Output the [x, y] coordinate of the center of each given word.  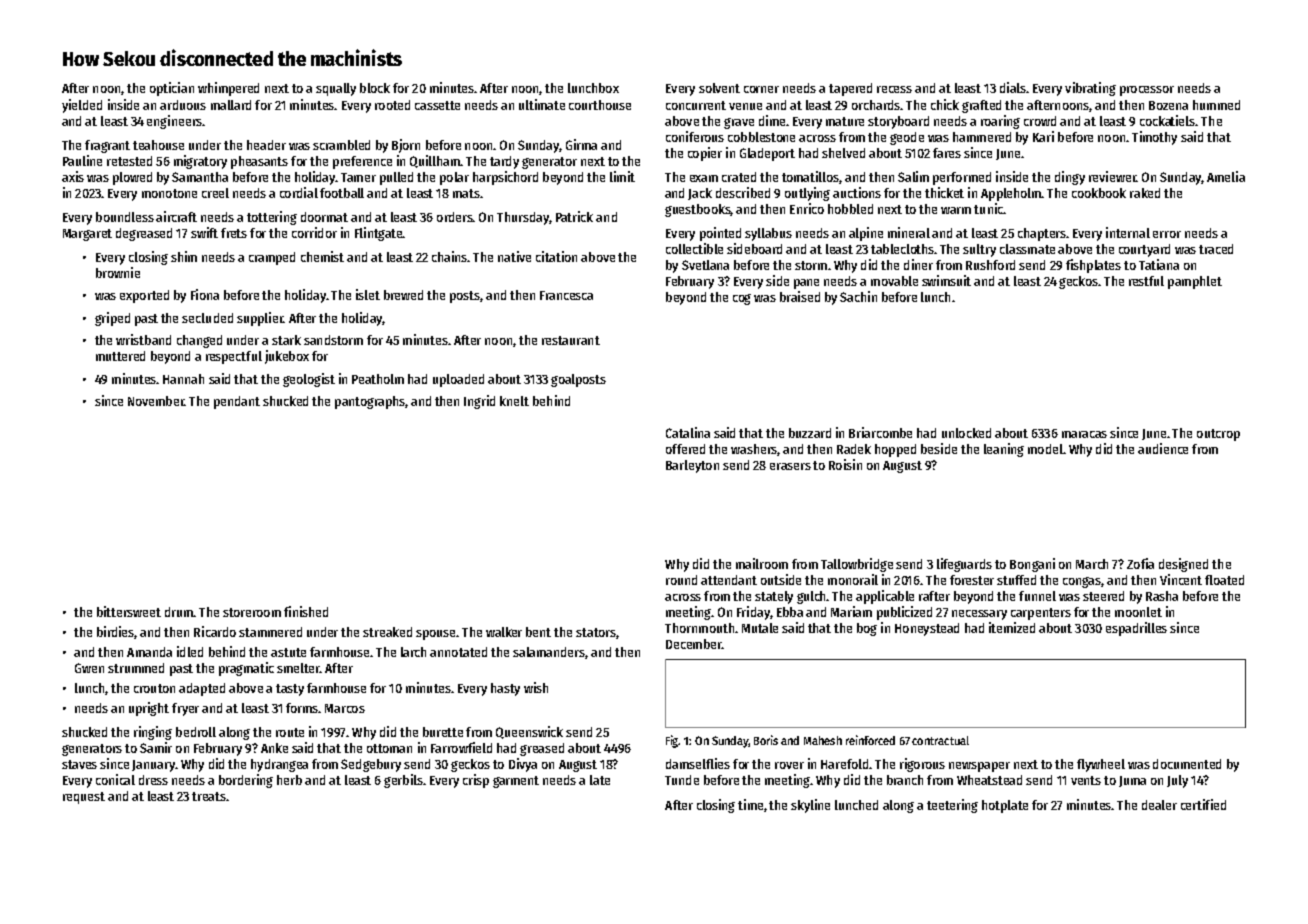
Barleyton [692, 466]
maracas [1084, 434]
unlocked [966, 433]
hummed [1216, 105]
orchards [876, 105]
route [290, 732]
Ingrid [479, 402]
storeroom [252, 612]
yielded [82, 106]
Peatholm [378, 379]
